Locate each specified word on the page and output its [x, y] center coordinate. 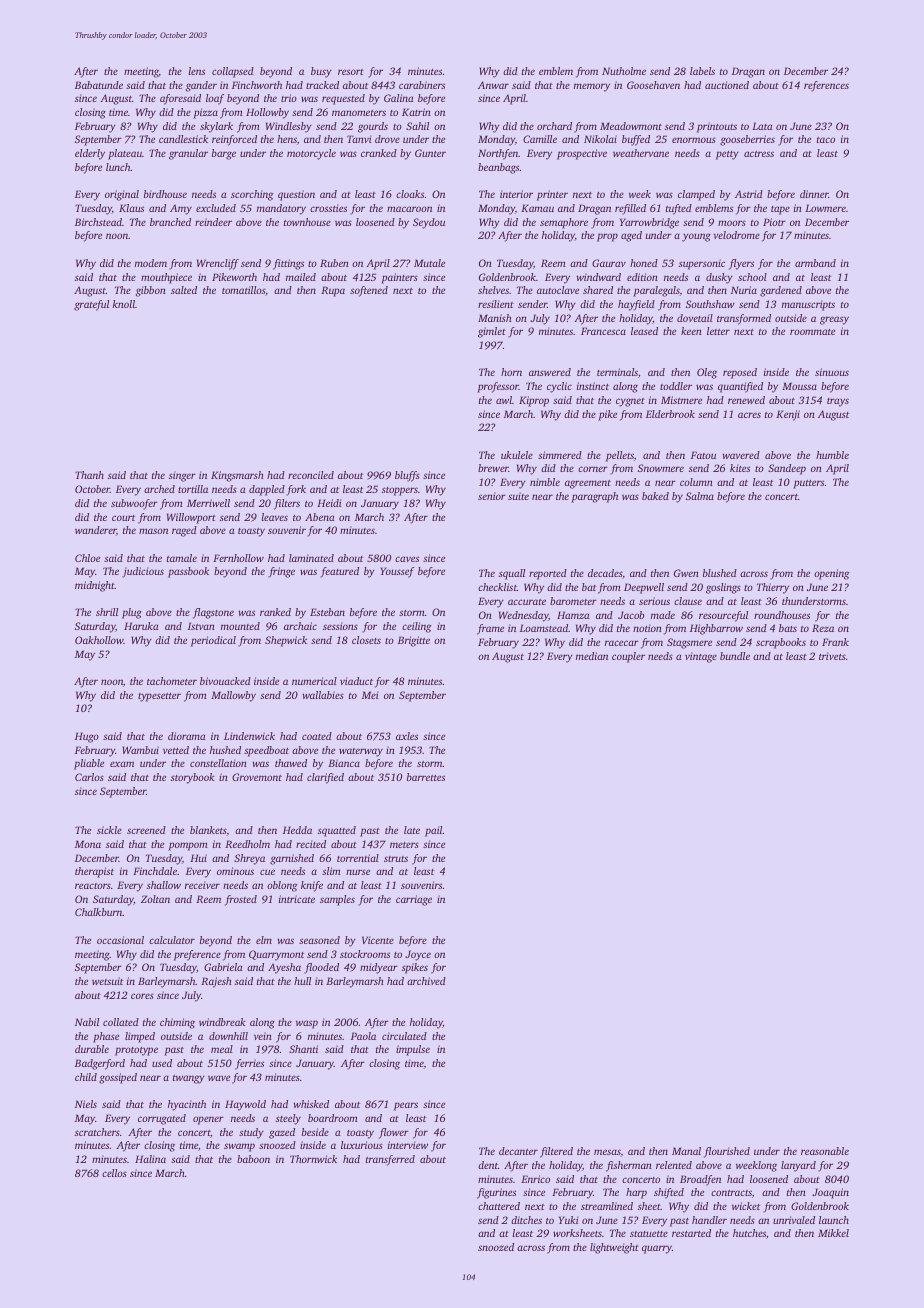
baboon [253, 1159]
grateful [91, 305]
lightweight [614, 1248]
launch [834, 1220]
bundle [735, 656]
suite [518, 496]
